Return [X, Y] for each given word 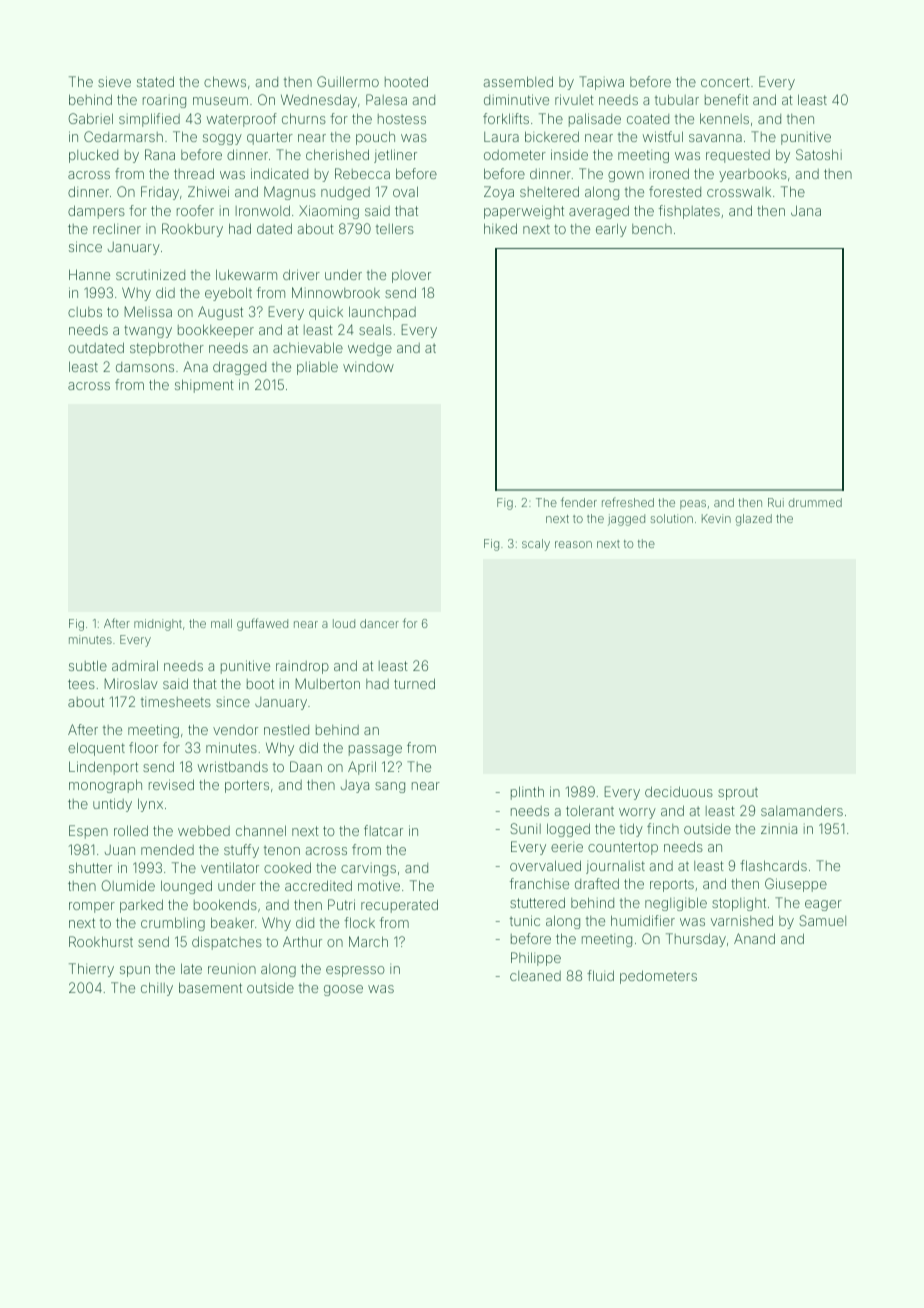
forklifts [506, 118]
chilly [157, 989]
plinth [527, 793]
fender [579, 502]
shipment [204, 386]
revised [171, 784]
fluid [600, 975]
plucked [93, 156]
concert [725, 82]
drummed [815, 502]
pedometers [658, 977]
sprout [738, 793]
